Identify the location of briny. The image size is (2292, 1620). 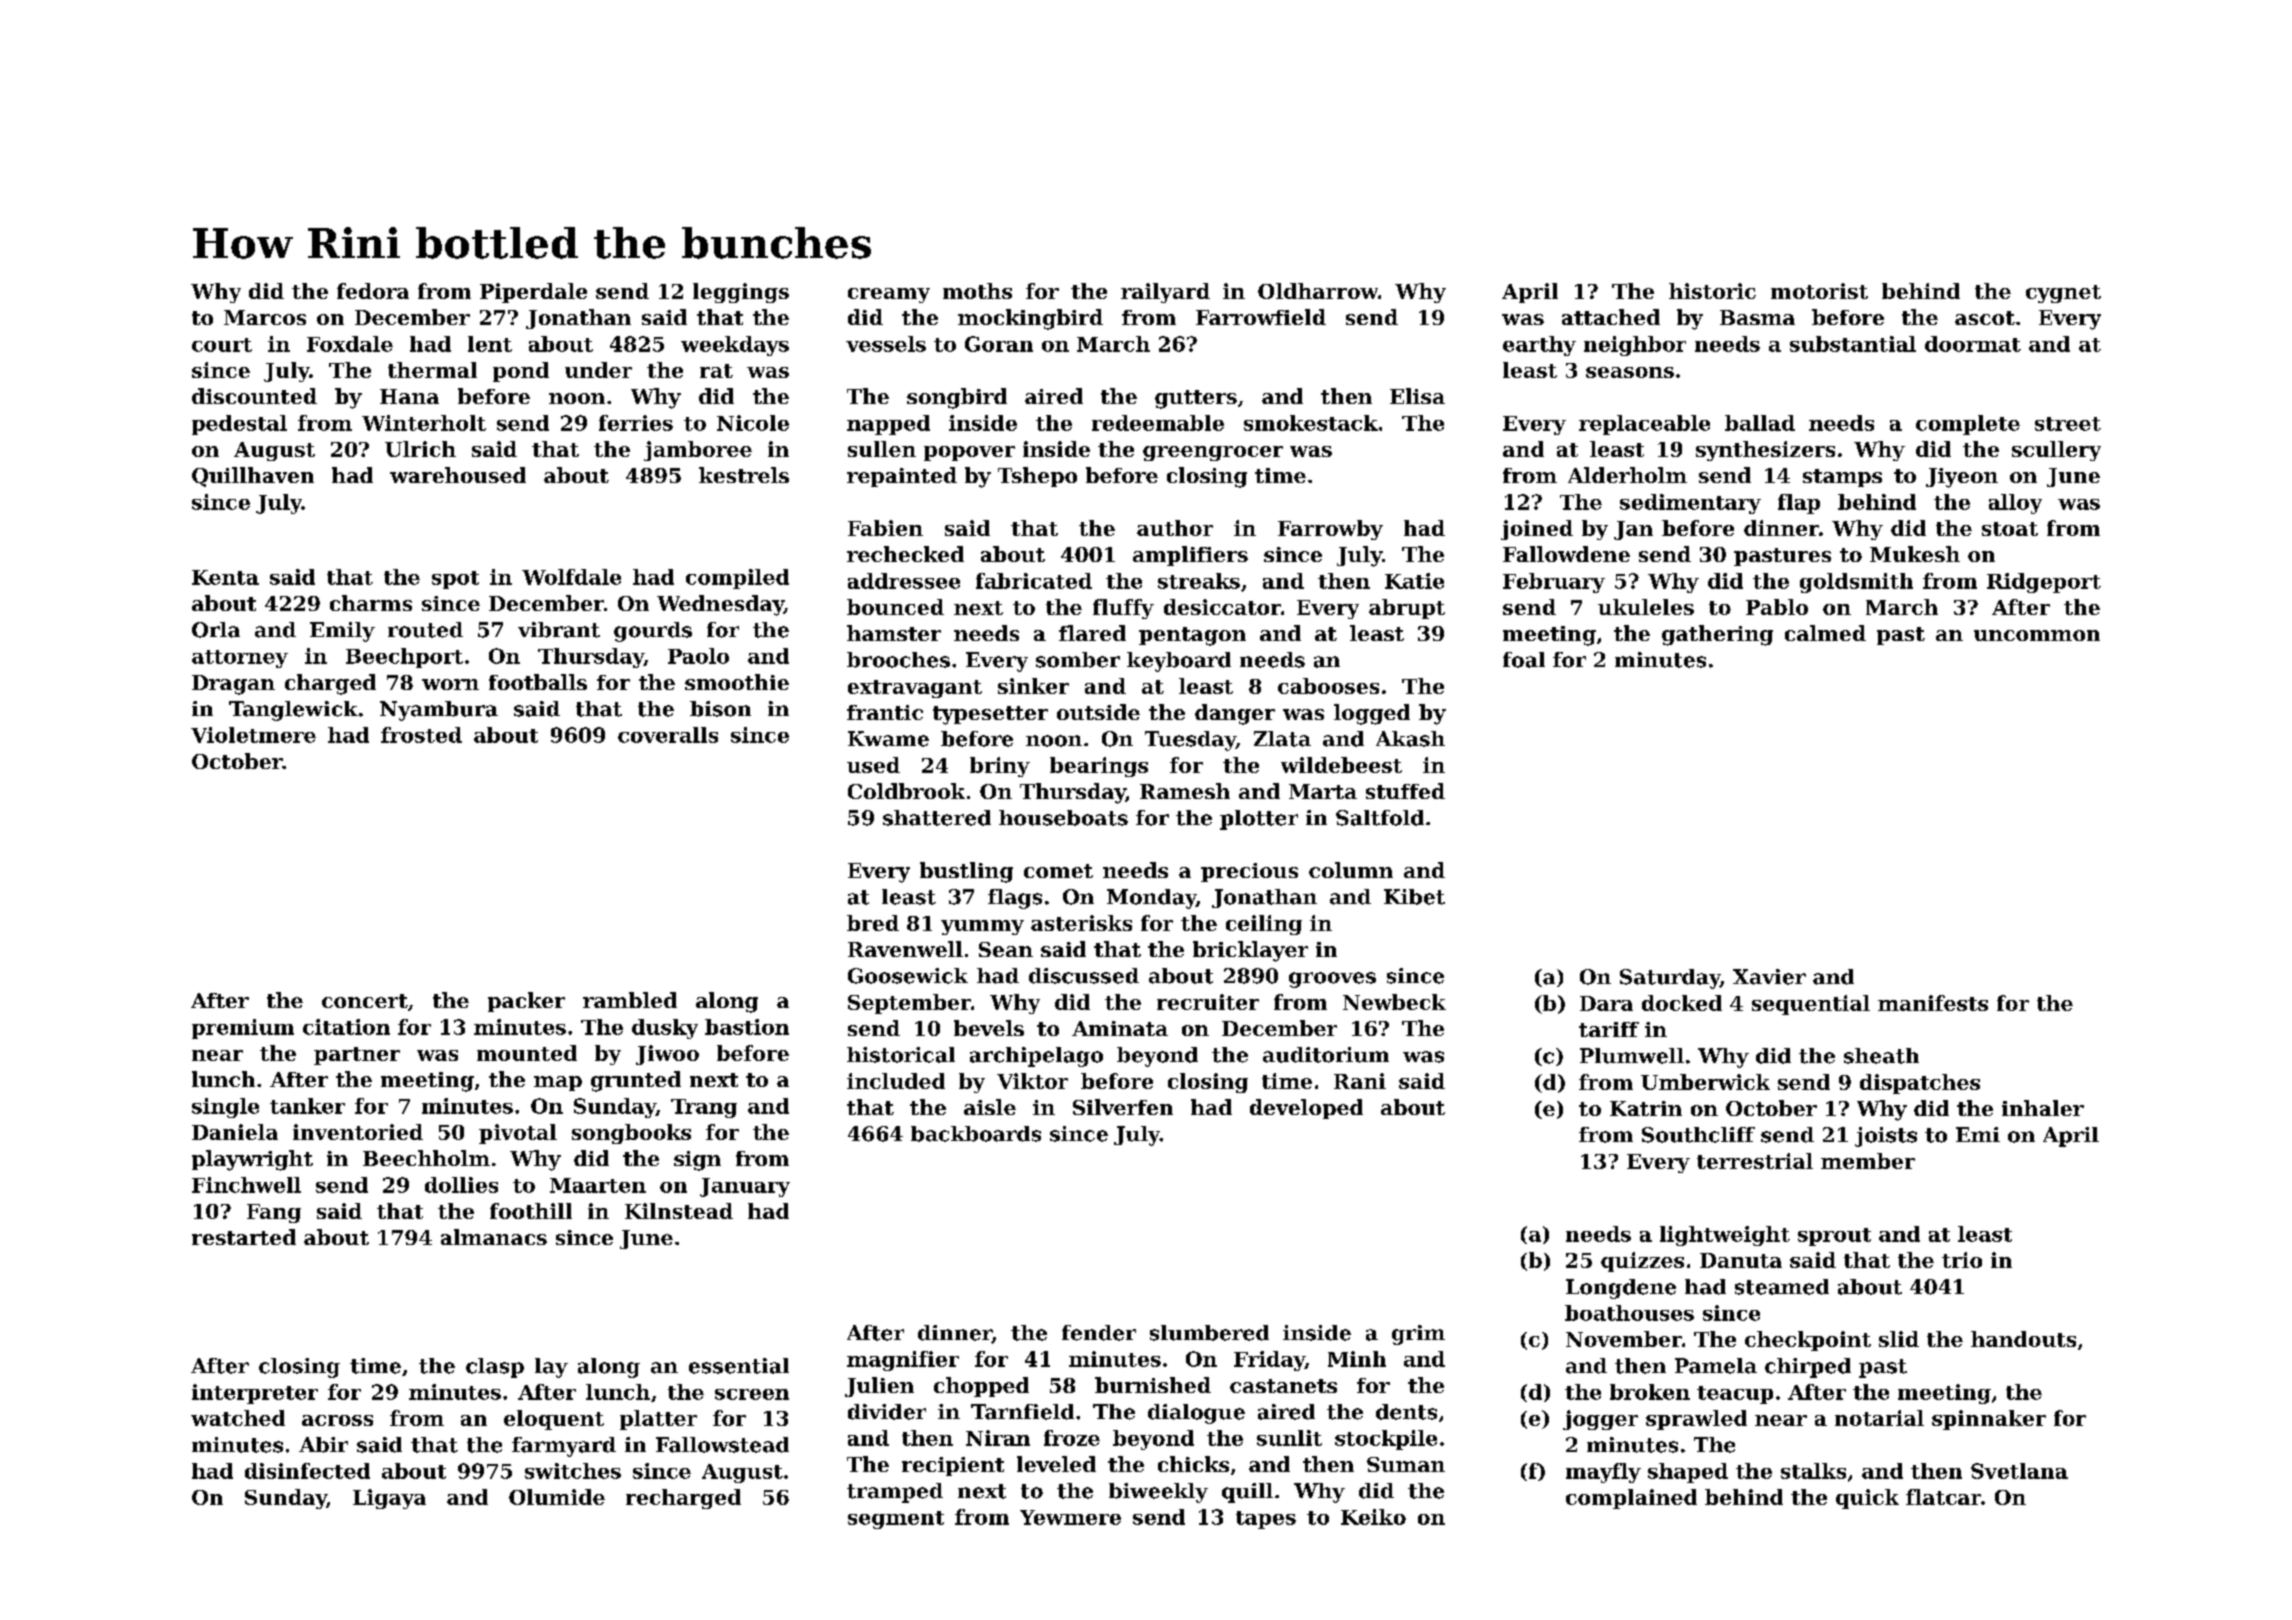
(1000, 767).
